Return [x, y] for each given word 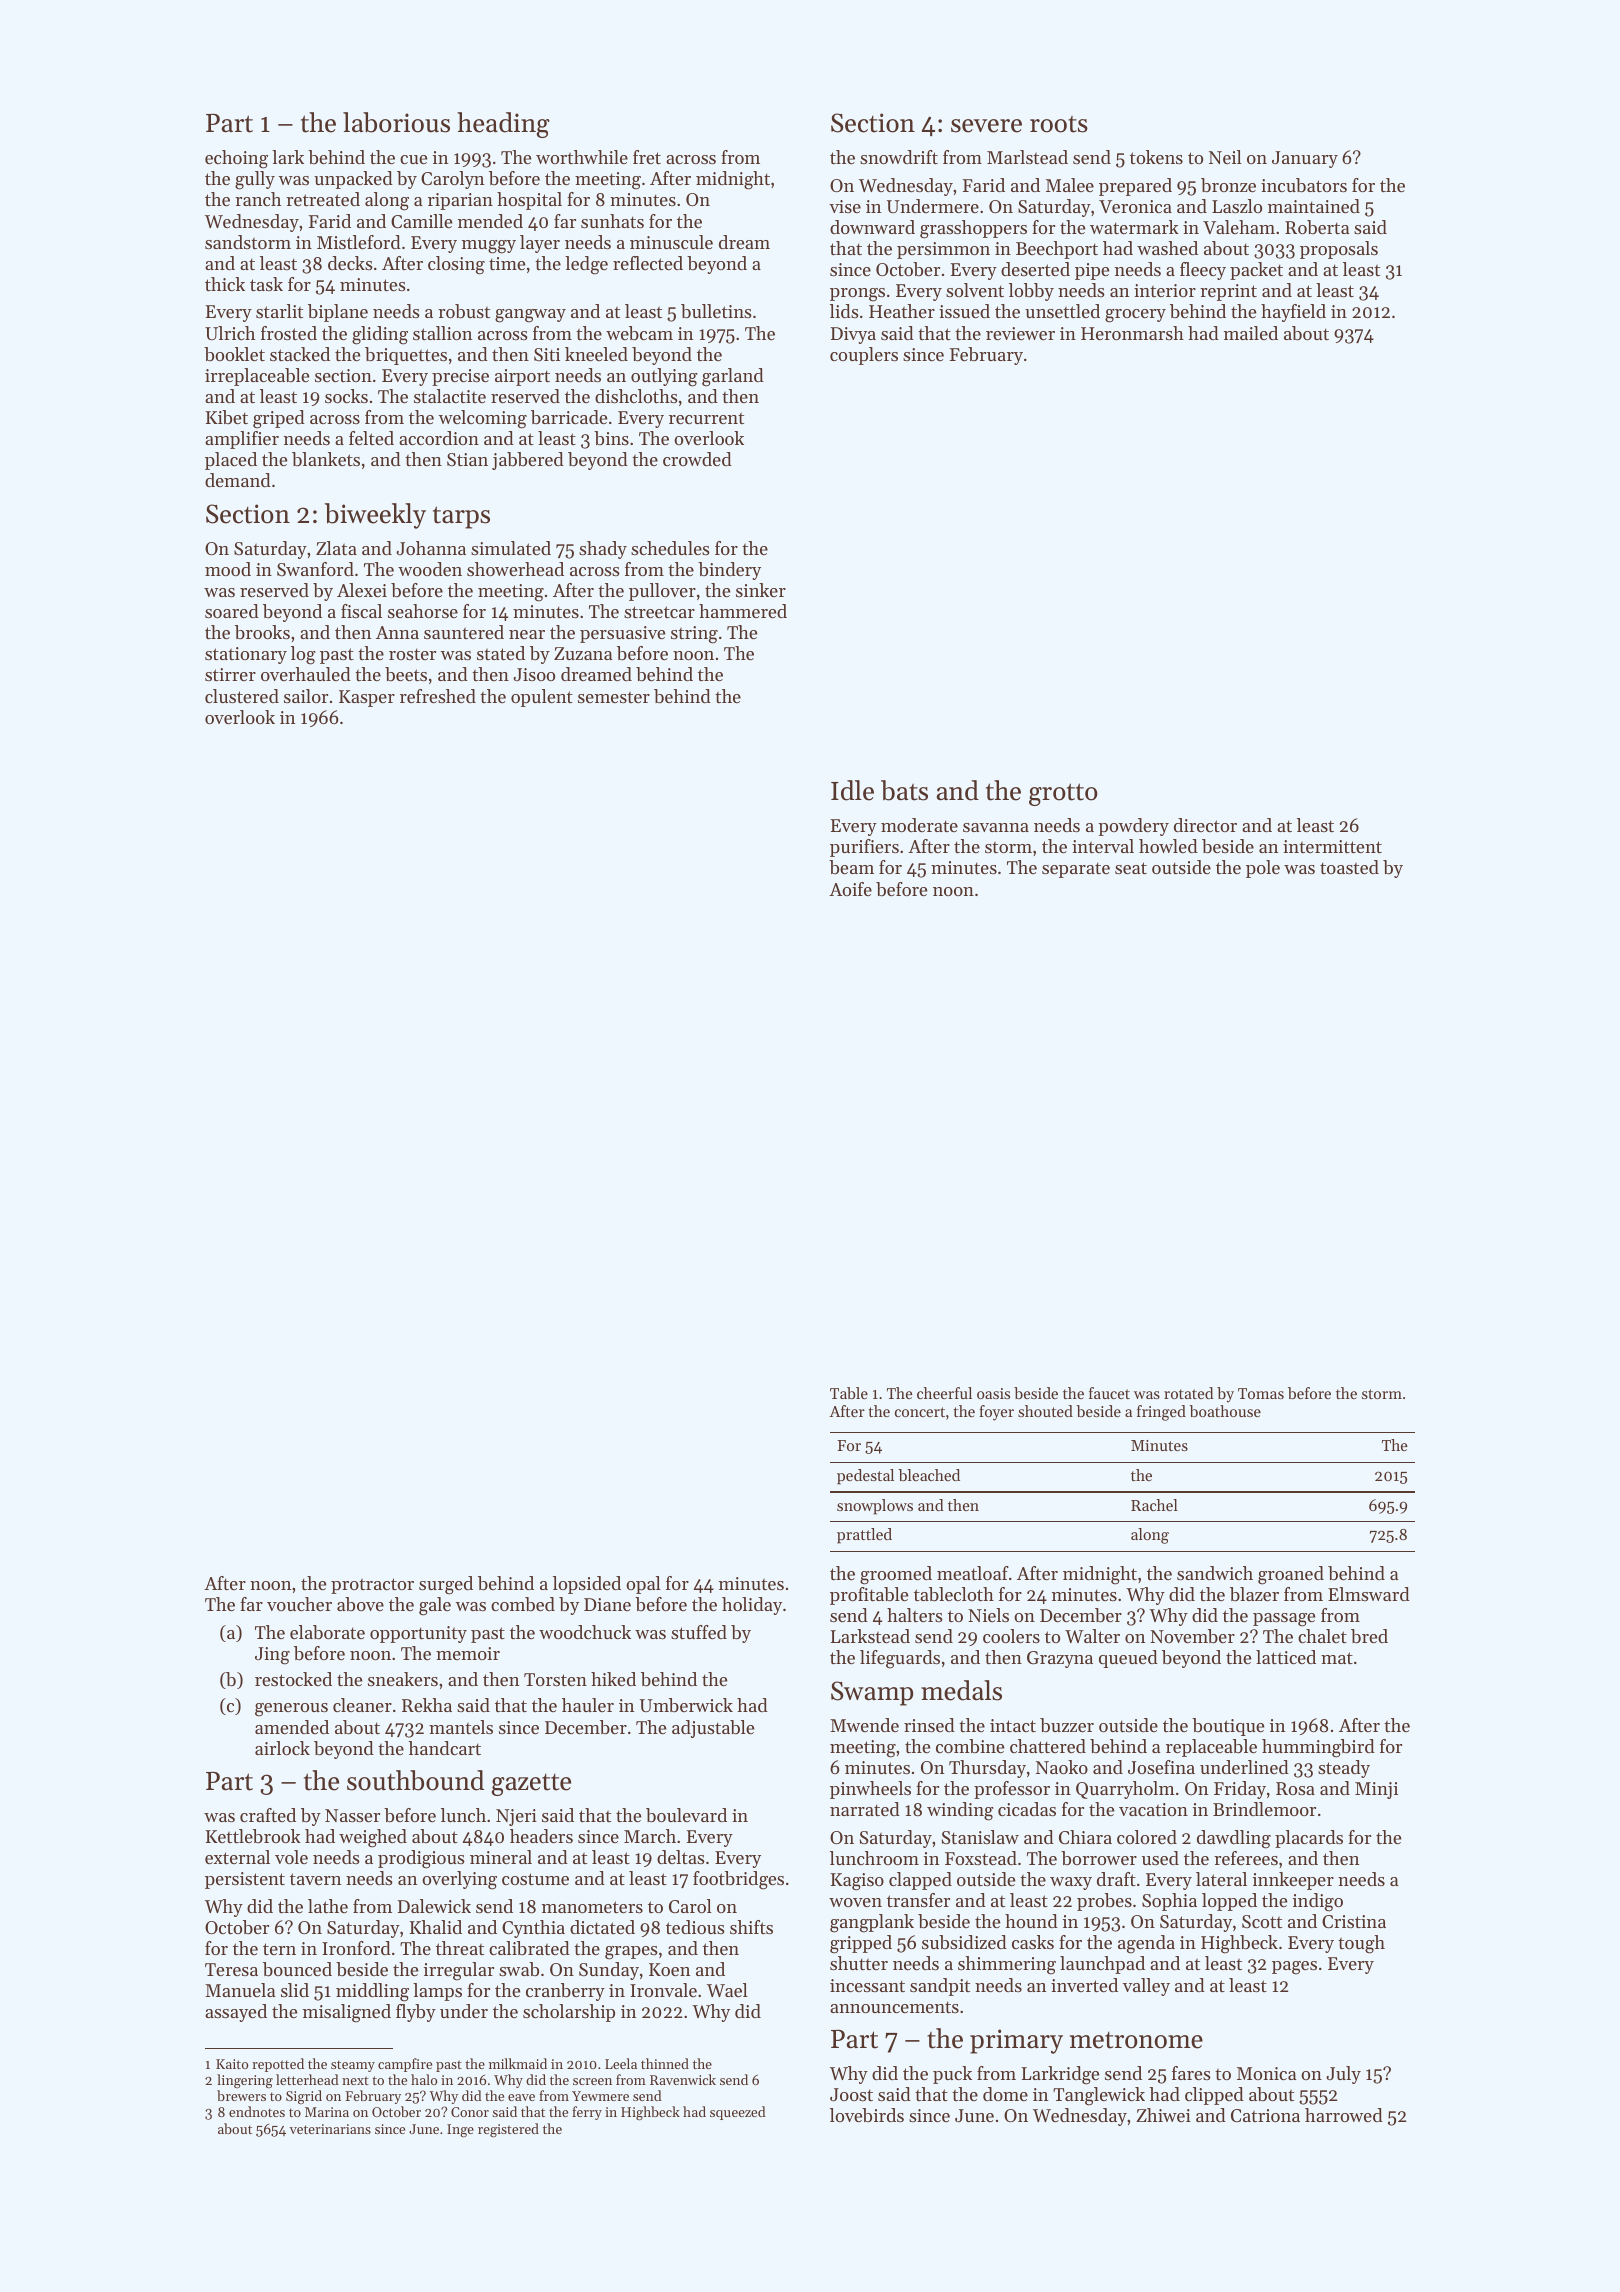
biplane [338, 313]
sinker [761, 590]
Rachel [1154, 1505]
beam [851, 867]
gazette [531, 1785]
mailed [1251, 333]
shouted [1045, 1411]
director [1205, 825]
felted [371, 438]
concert [920, 1412]
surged [446, 1585]
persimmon [943, 250]
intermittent [1332, 846]
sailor [306, 696]
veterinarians [330, 2129]
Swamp [872, 1693]
